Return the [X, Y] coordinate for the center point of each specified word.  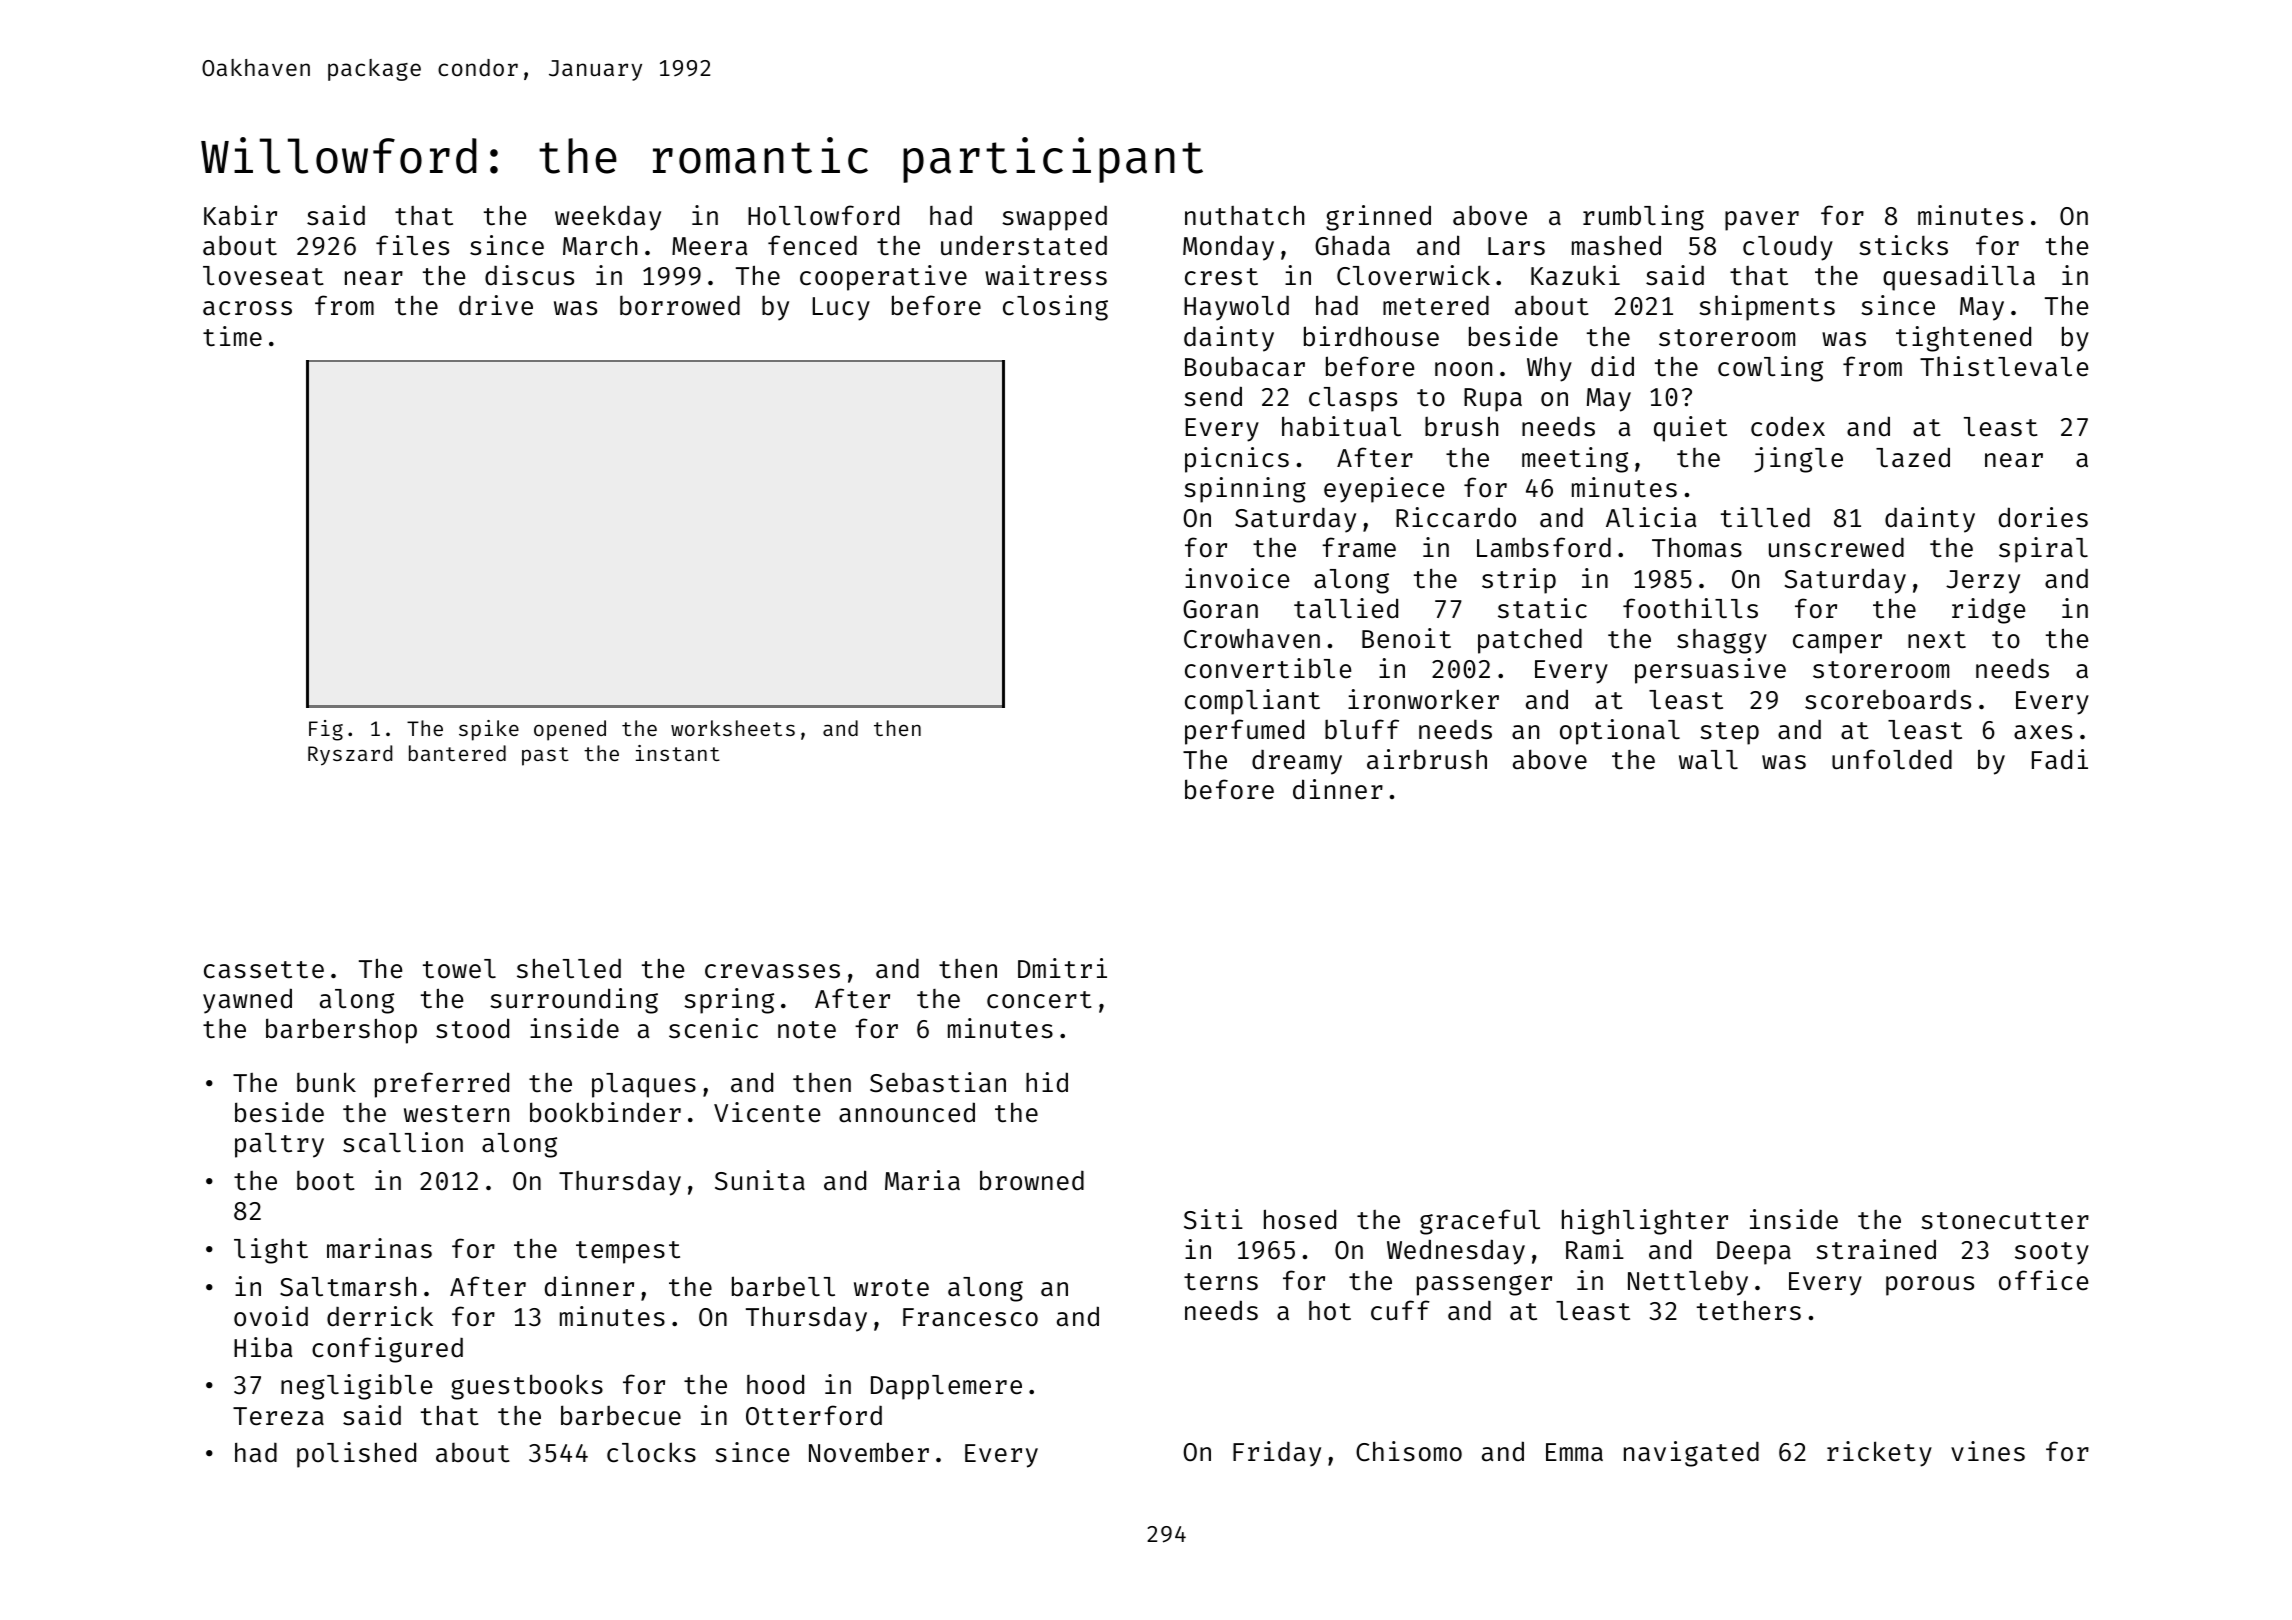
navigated [1691, 1454]
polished [356, 1455]
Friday [1277, 1454]
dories [2043, 517]
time [232, 336]
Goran [1220, 609]
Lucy [841, 309]
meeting [1575, 460]
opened [570, 730]
